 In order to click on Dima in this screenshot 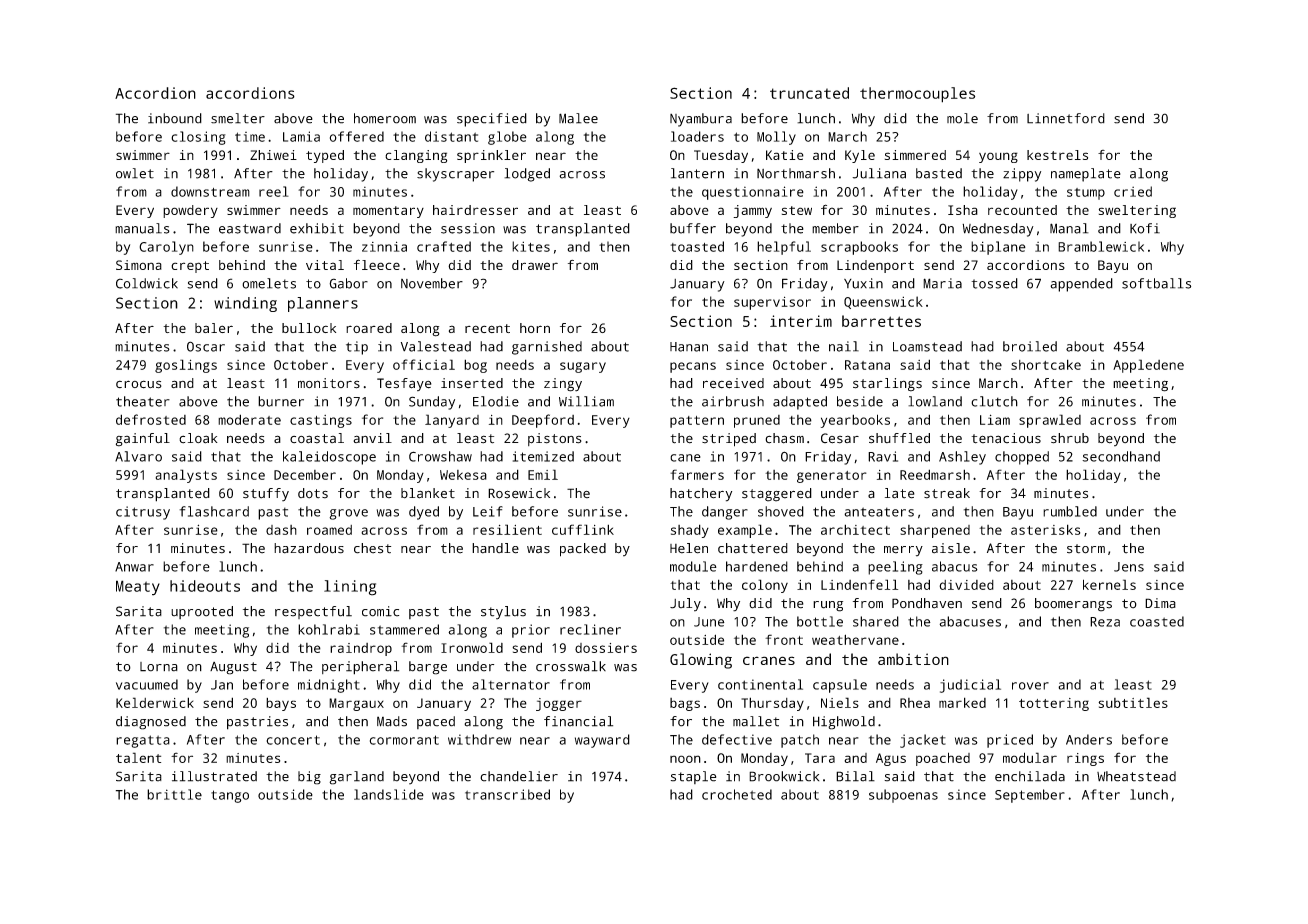, I will do `click(1160, 603)`.
